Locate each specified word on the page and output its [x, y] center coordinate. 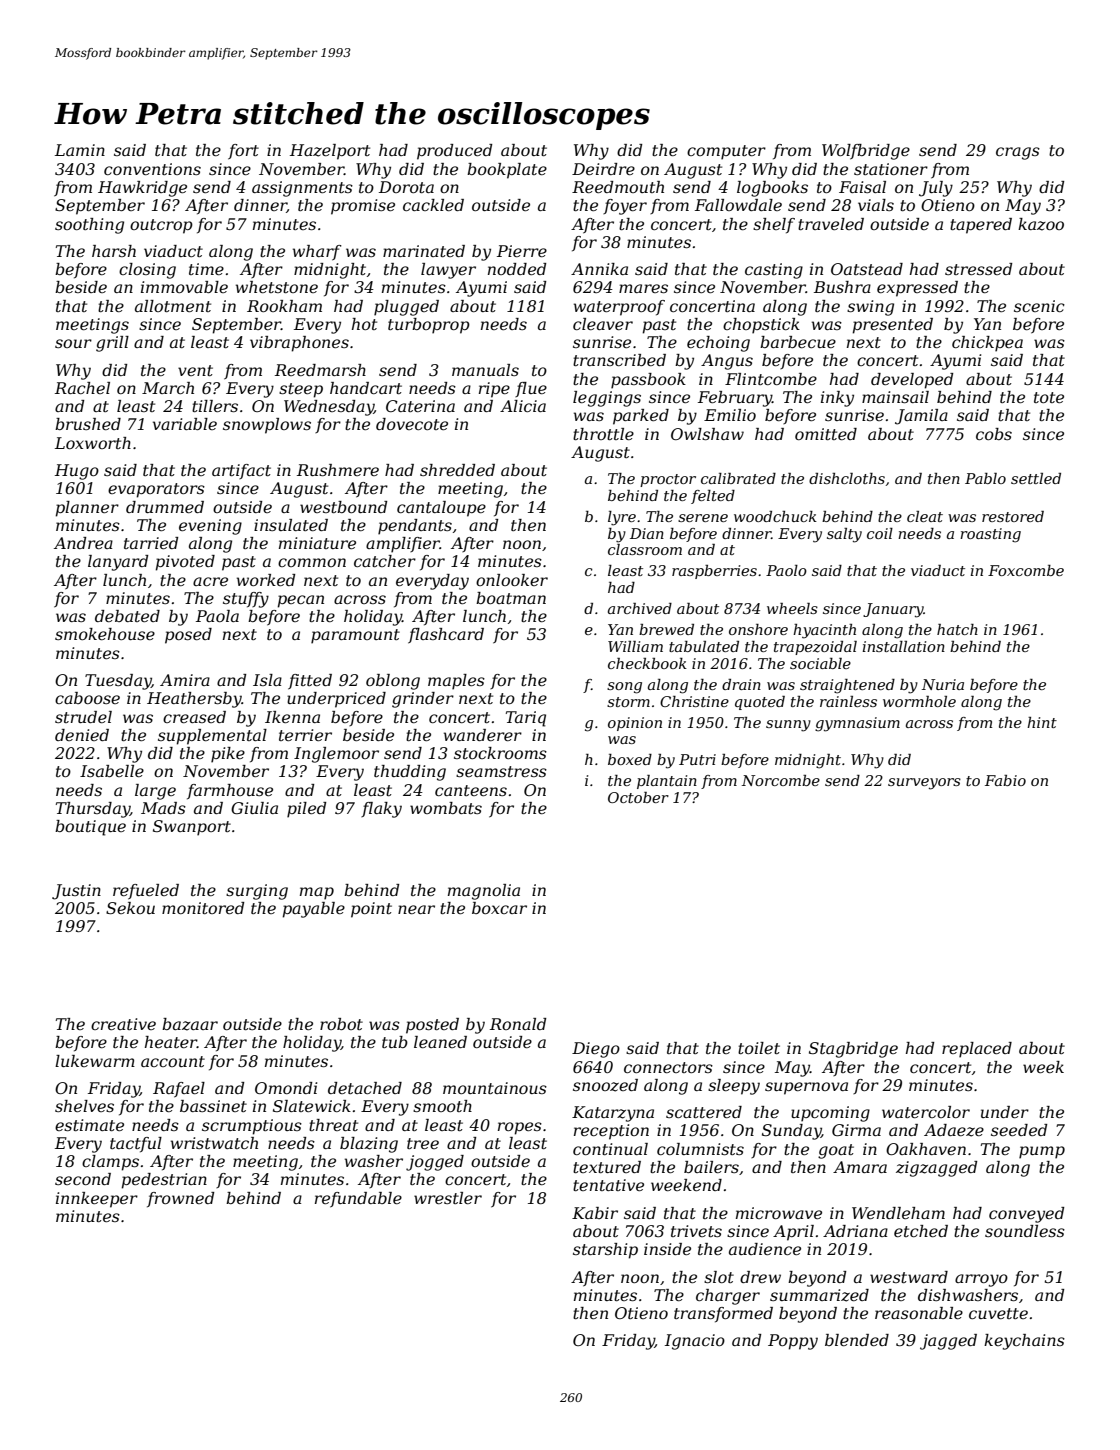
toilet [759, 1048]
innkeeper [97, 1200]
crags [1018, 153]
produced [454, 152]
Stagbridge [853, 1050]
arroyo [981, 1280]
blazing [369, 1145]
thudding [410, 773]
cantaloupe [441, 509]
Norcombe [781, 780]
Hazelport [330, 152]
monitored [203, 908]
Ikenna [292, 717]
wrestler [448, 1198]
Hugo [77, 472]
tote [1049, 397]
